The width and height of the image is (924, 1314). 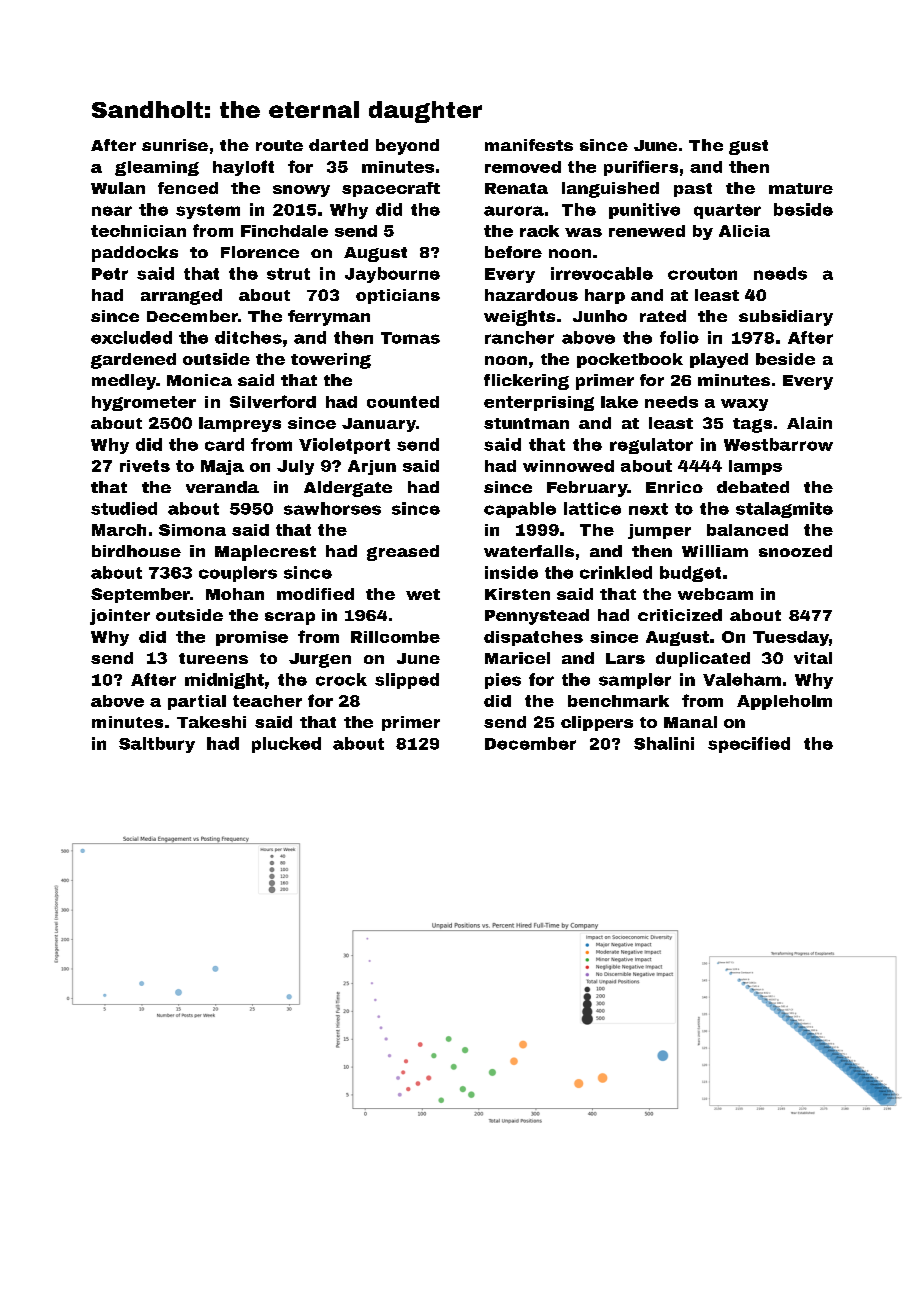 What do you see at coordinates (641, 168) in the image?
I see `purifiers` at bounding box center [641, 168].
